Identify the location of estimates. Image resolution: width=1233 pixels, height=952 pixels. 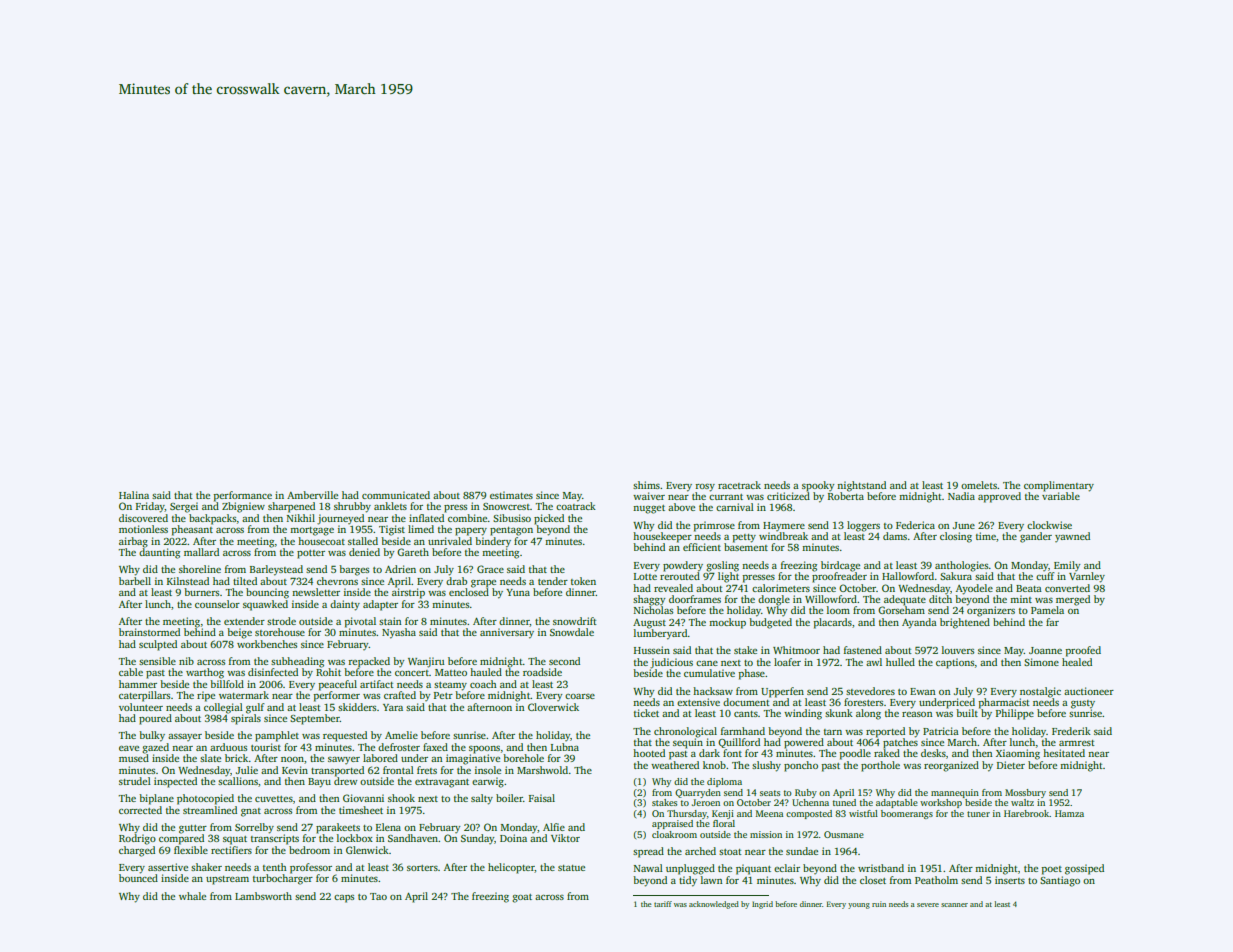
(511, 495).
